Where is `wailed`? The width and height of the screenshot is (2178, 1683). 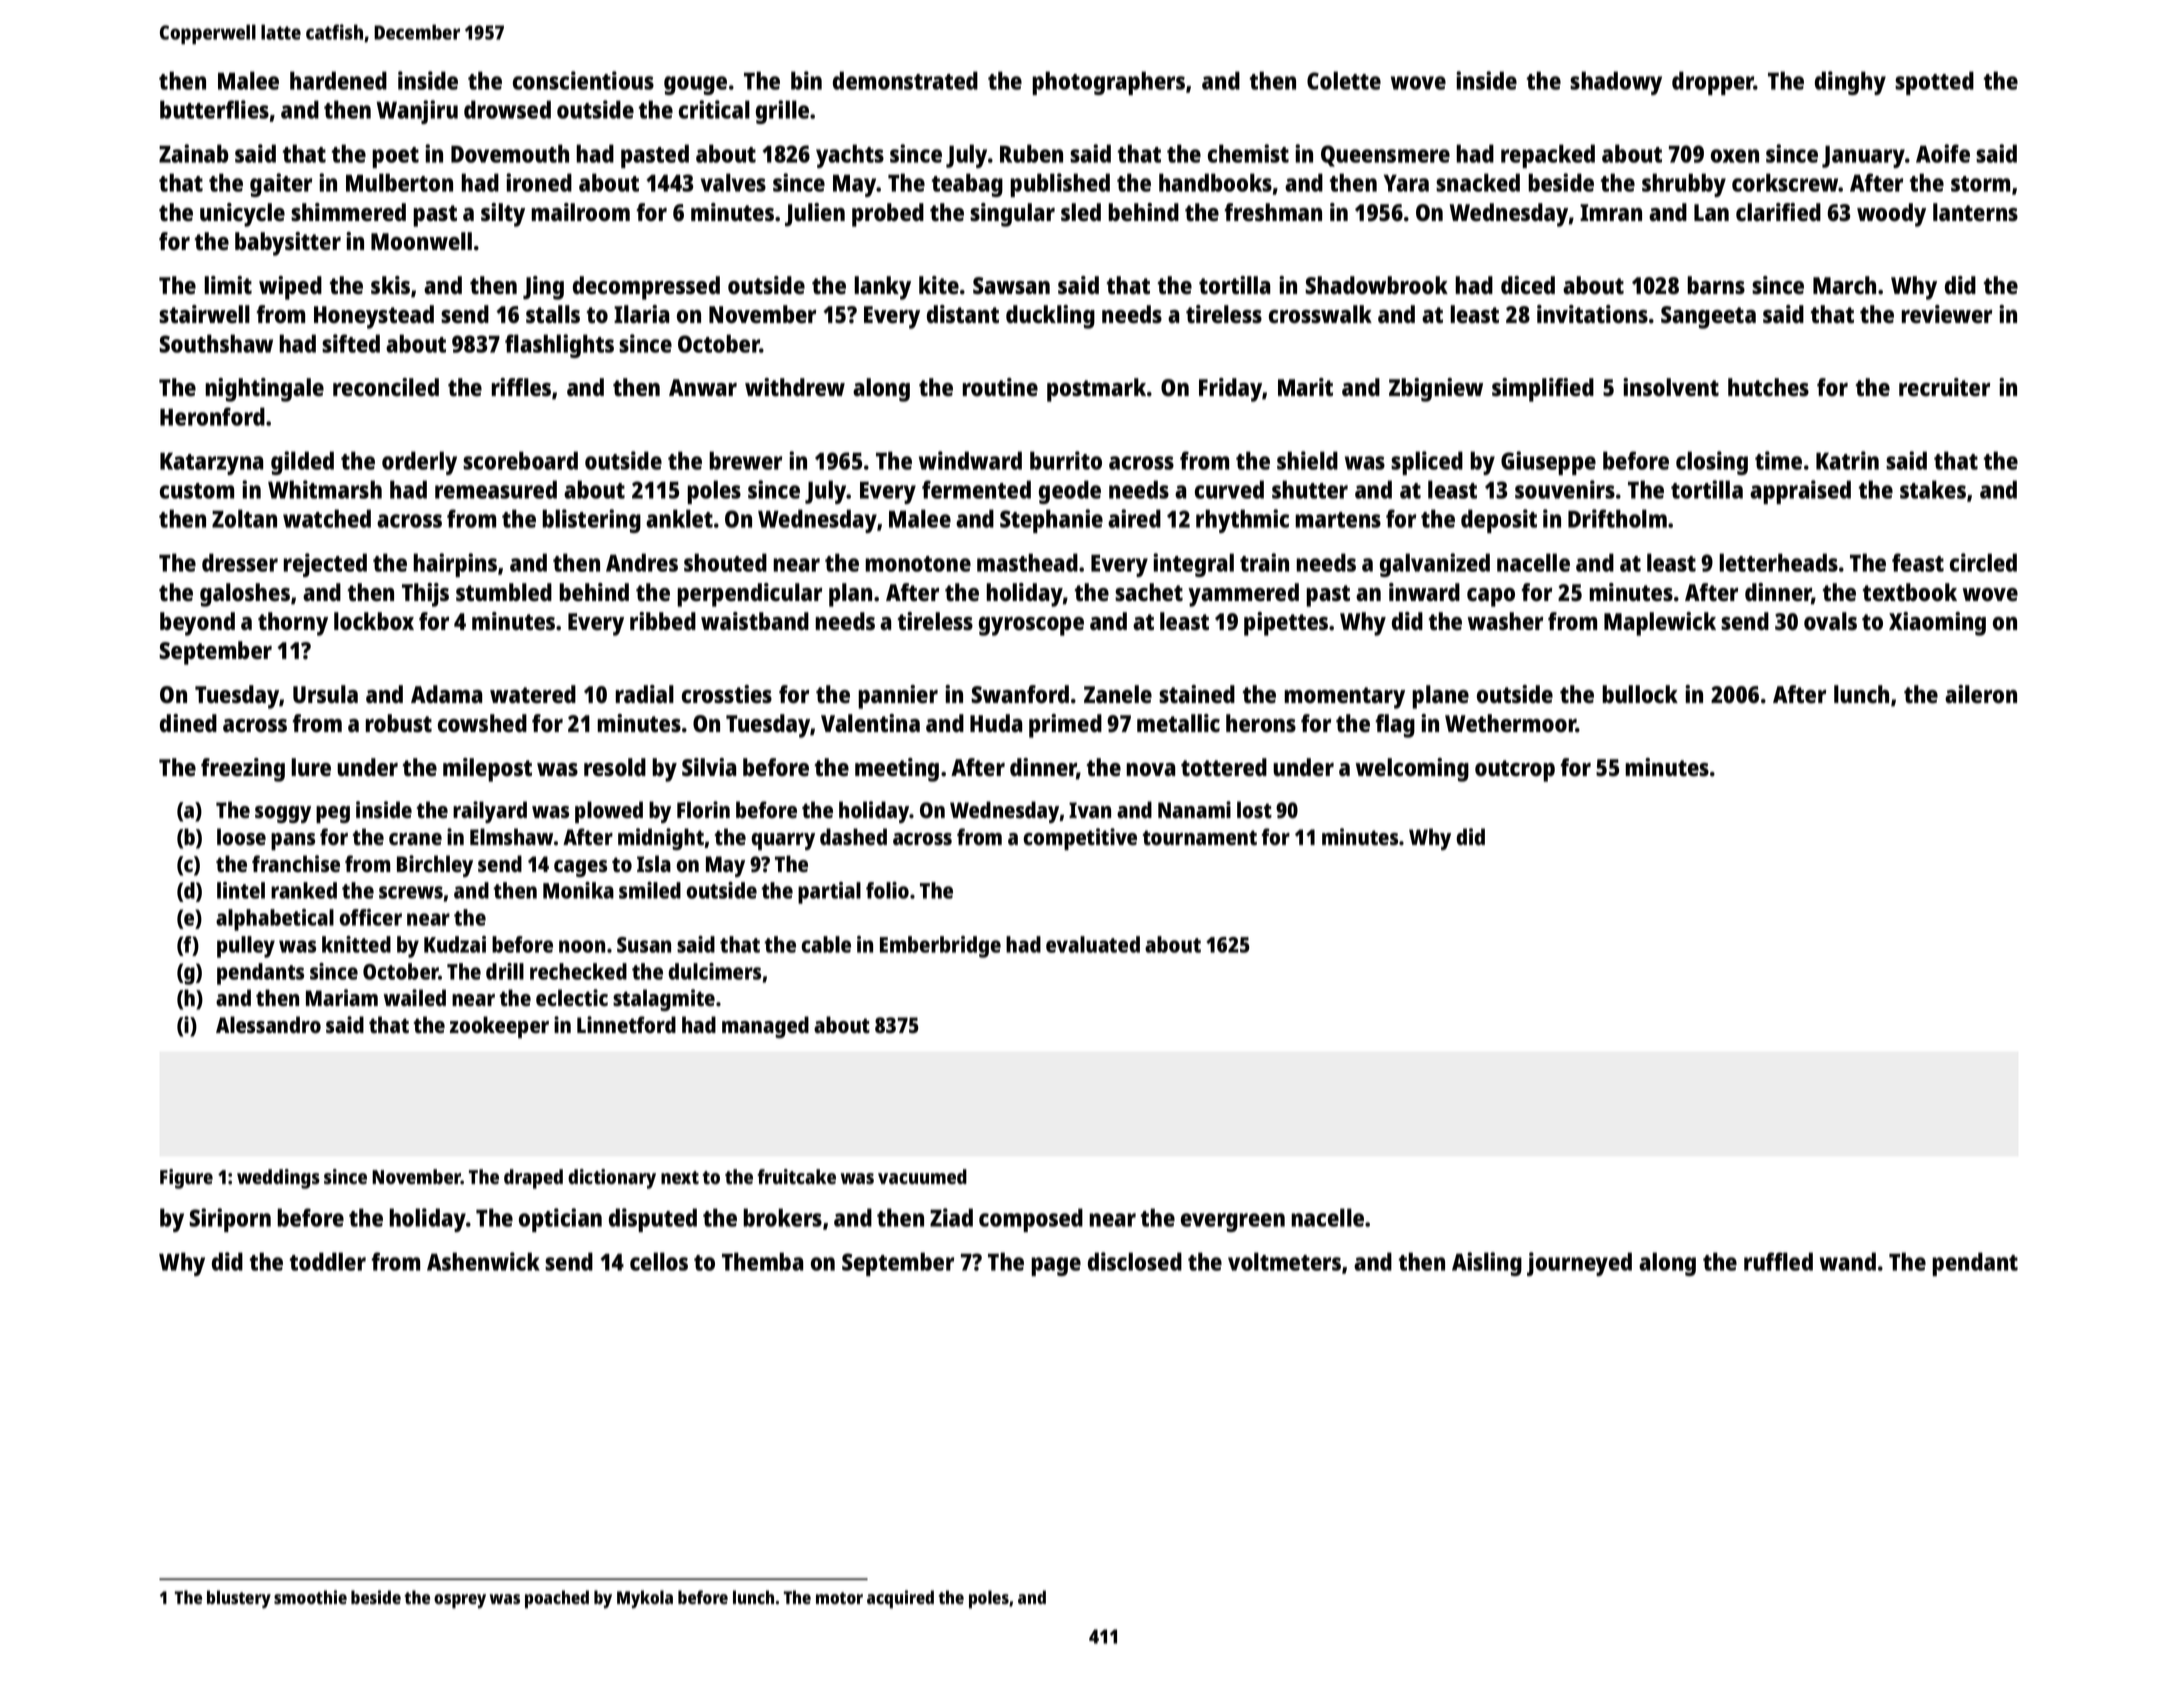
wailed is located at coordinates (415, 997).
